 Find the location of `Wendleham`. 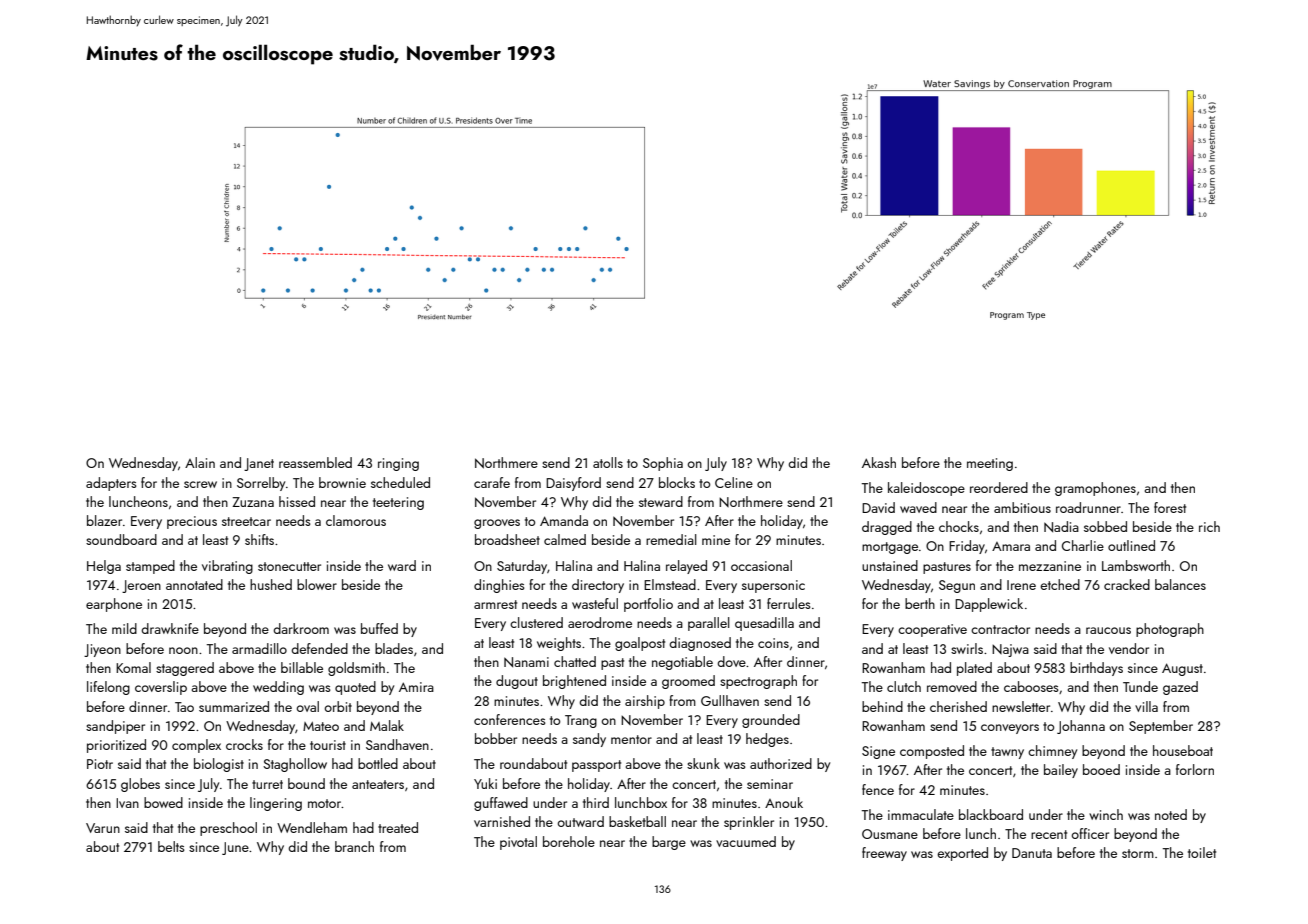

Wendleham is located at coordinates (312, 827).
